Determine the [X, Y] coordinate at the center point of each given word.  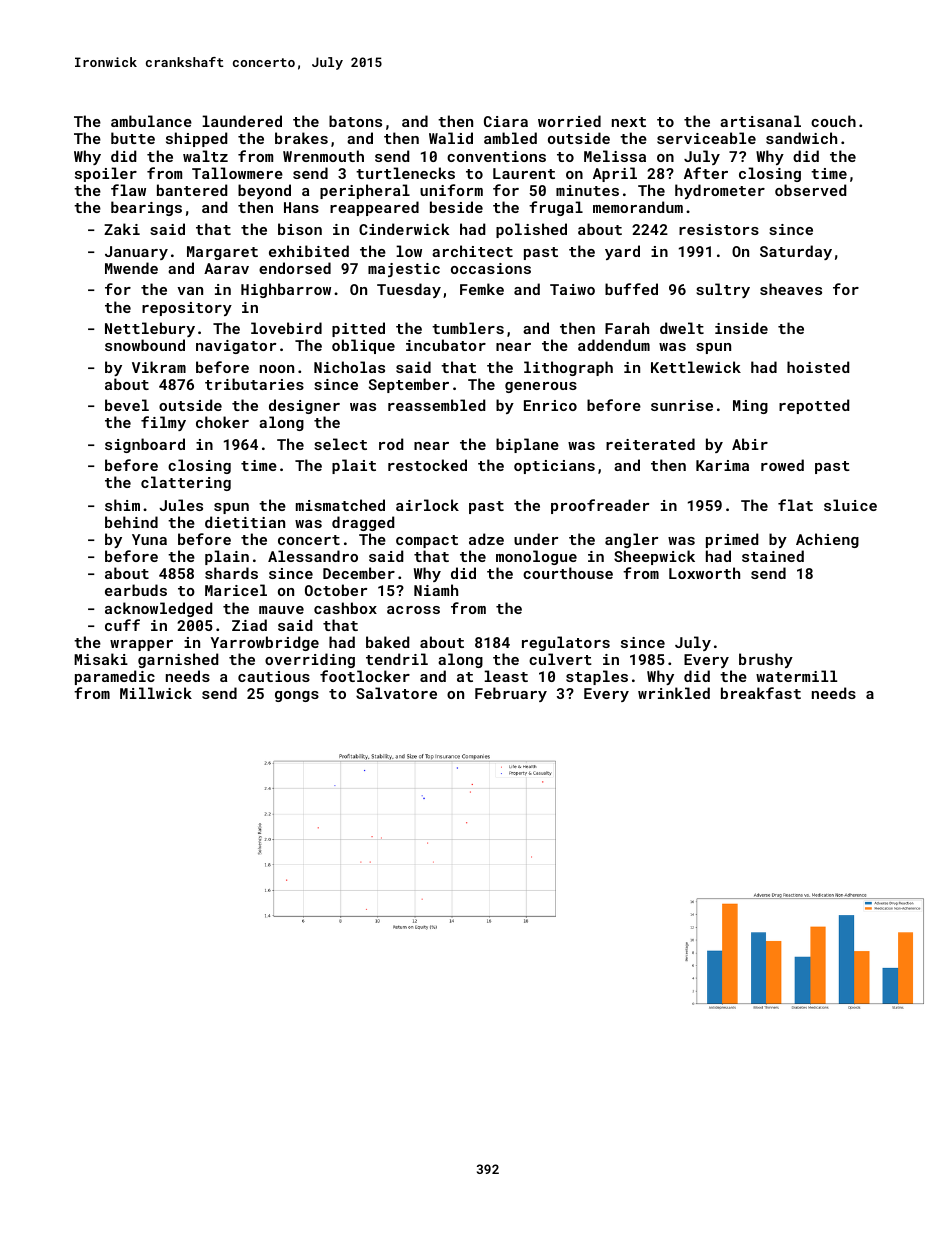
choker [222, 422]
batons [355, 121]
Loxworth [704, 573]
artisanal [760, 121]
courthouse [568, 573]
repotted [814, 406]
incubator [446, 345]
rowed [782, 465]
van [190, 291]
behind [131, 522]
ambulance [151, 121]
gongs [297, 696]
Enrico [550, 405]
